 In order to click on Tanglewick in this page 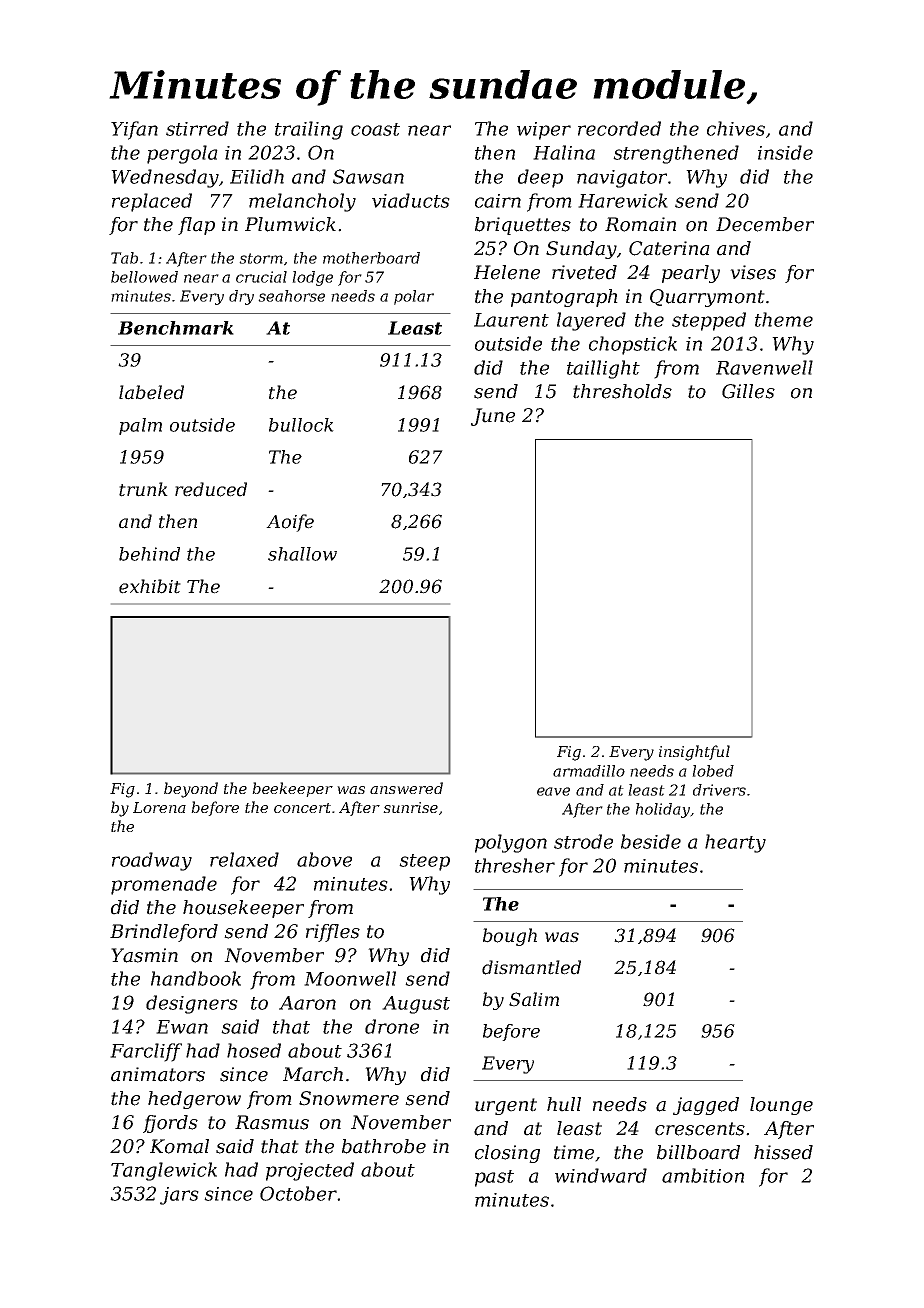, I will do `click(164, 1171)`.
